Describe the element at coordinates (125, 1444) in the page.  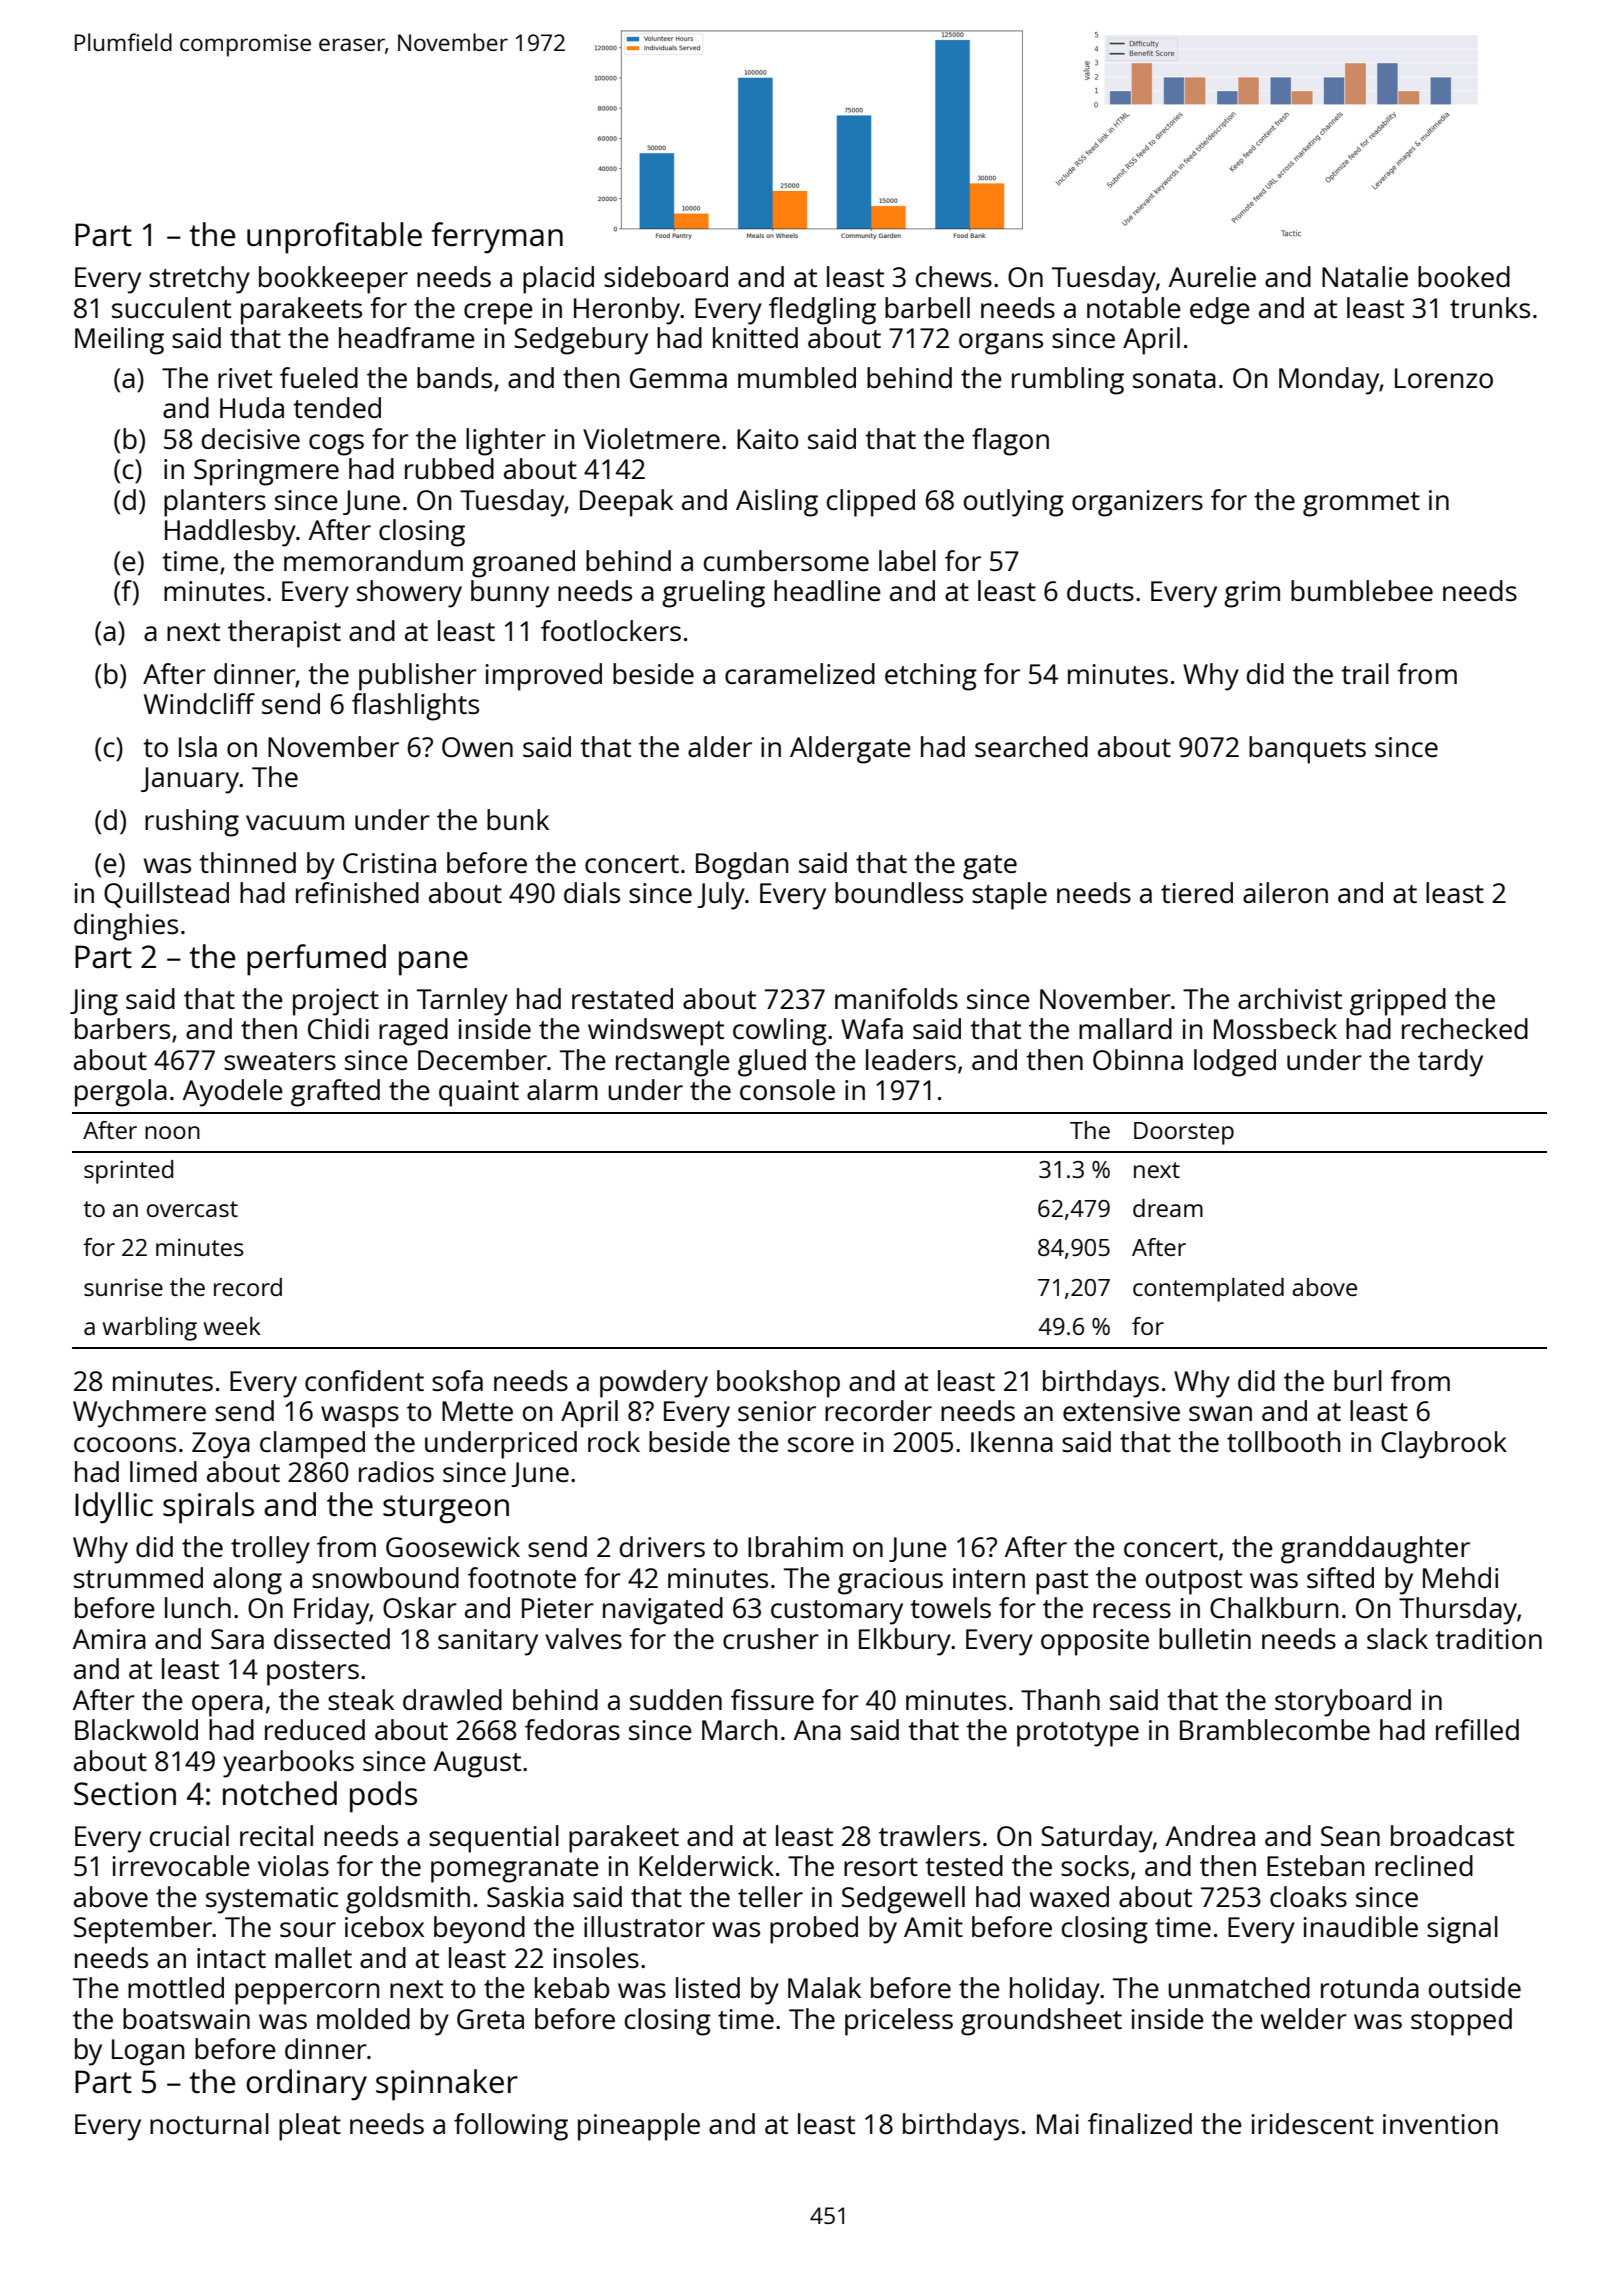
I see `cocoons` at that location.
